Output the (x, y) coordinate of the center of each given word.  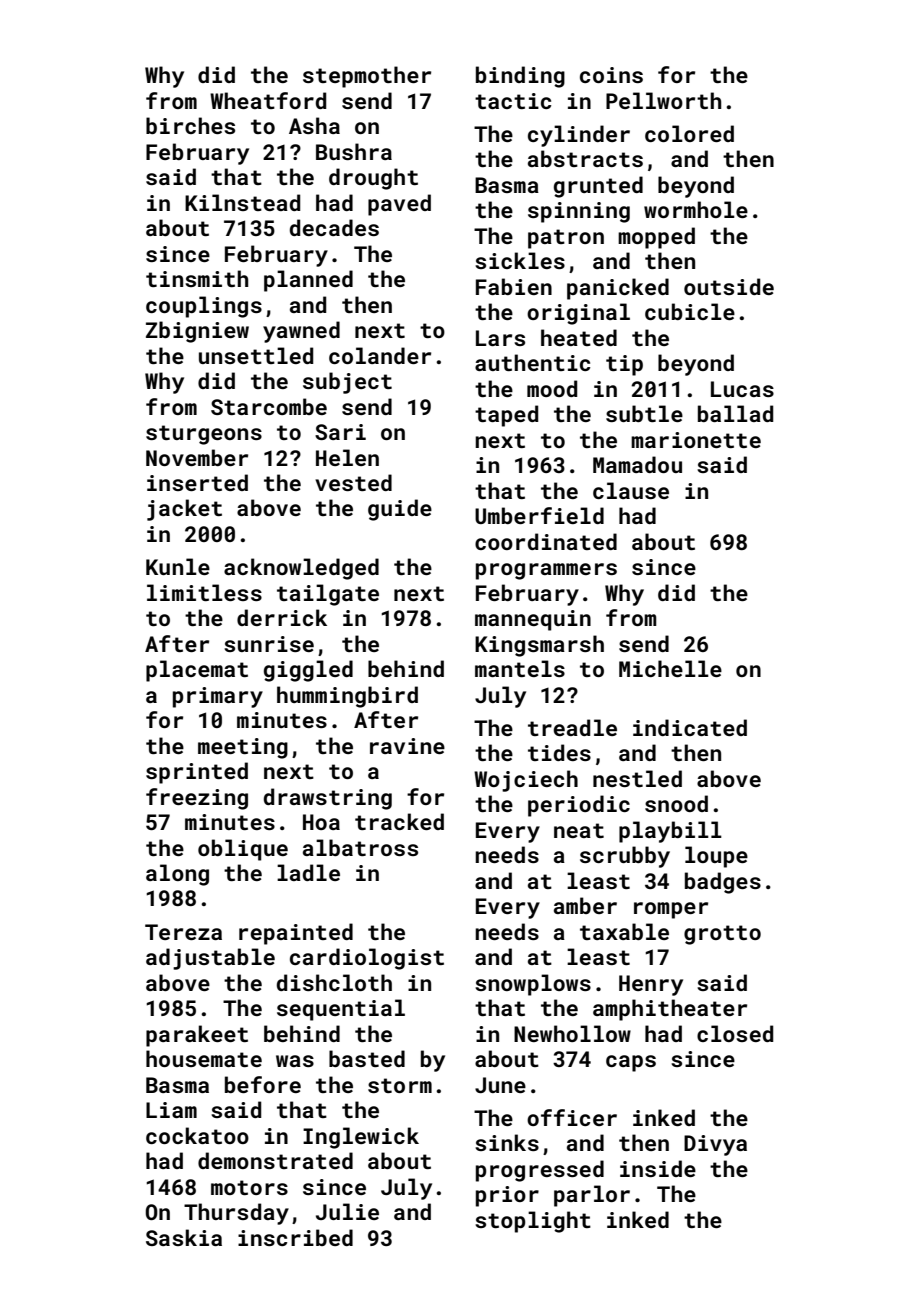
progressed (540, 1171)
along (177, 875)
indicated (690, 727)
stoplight (533, 1222)
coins (611, 75)
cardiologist (367, 959)
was (295, 1061)
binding (520, 77)
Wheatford (268, 100)
